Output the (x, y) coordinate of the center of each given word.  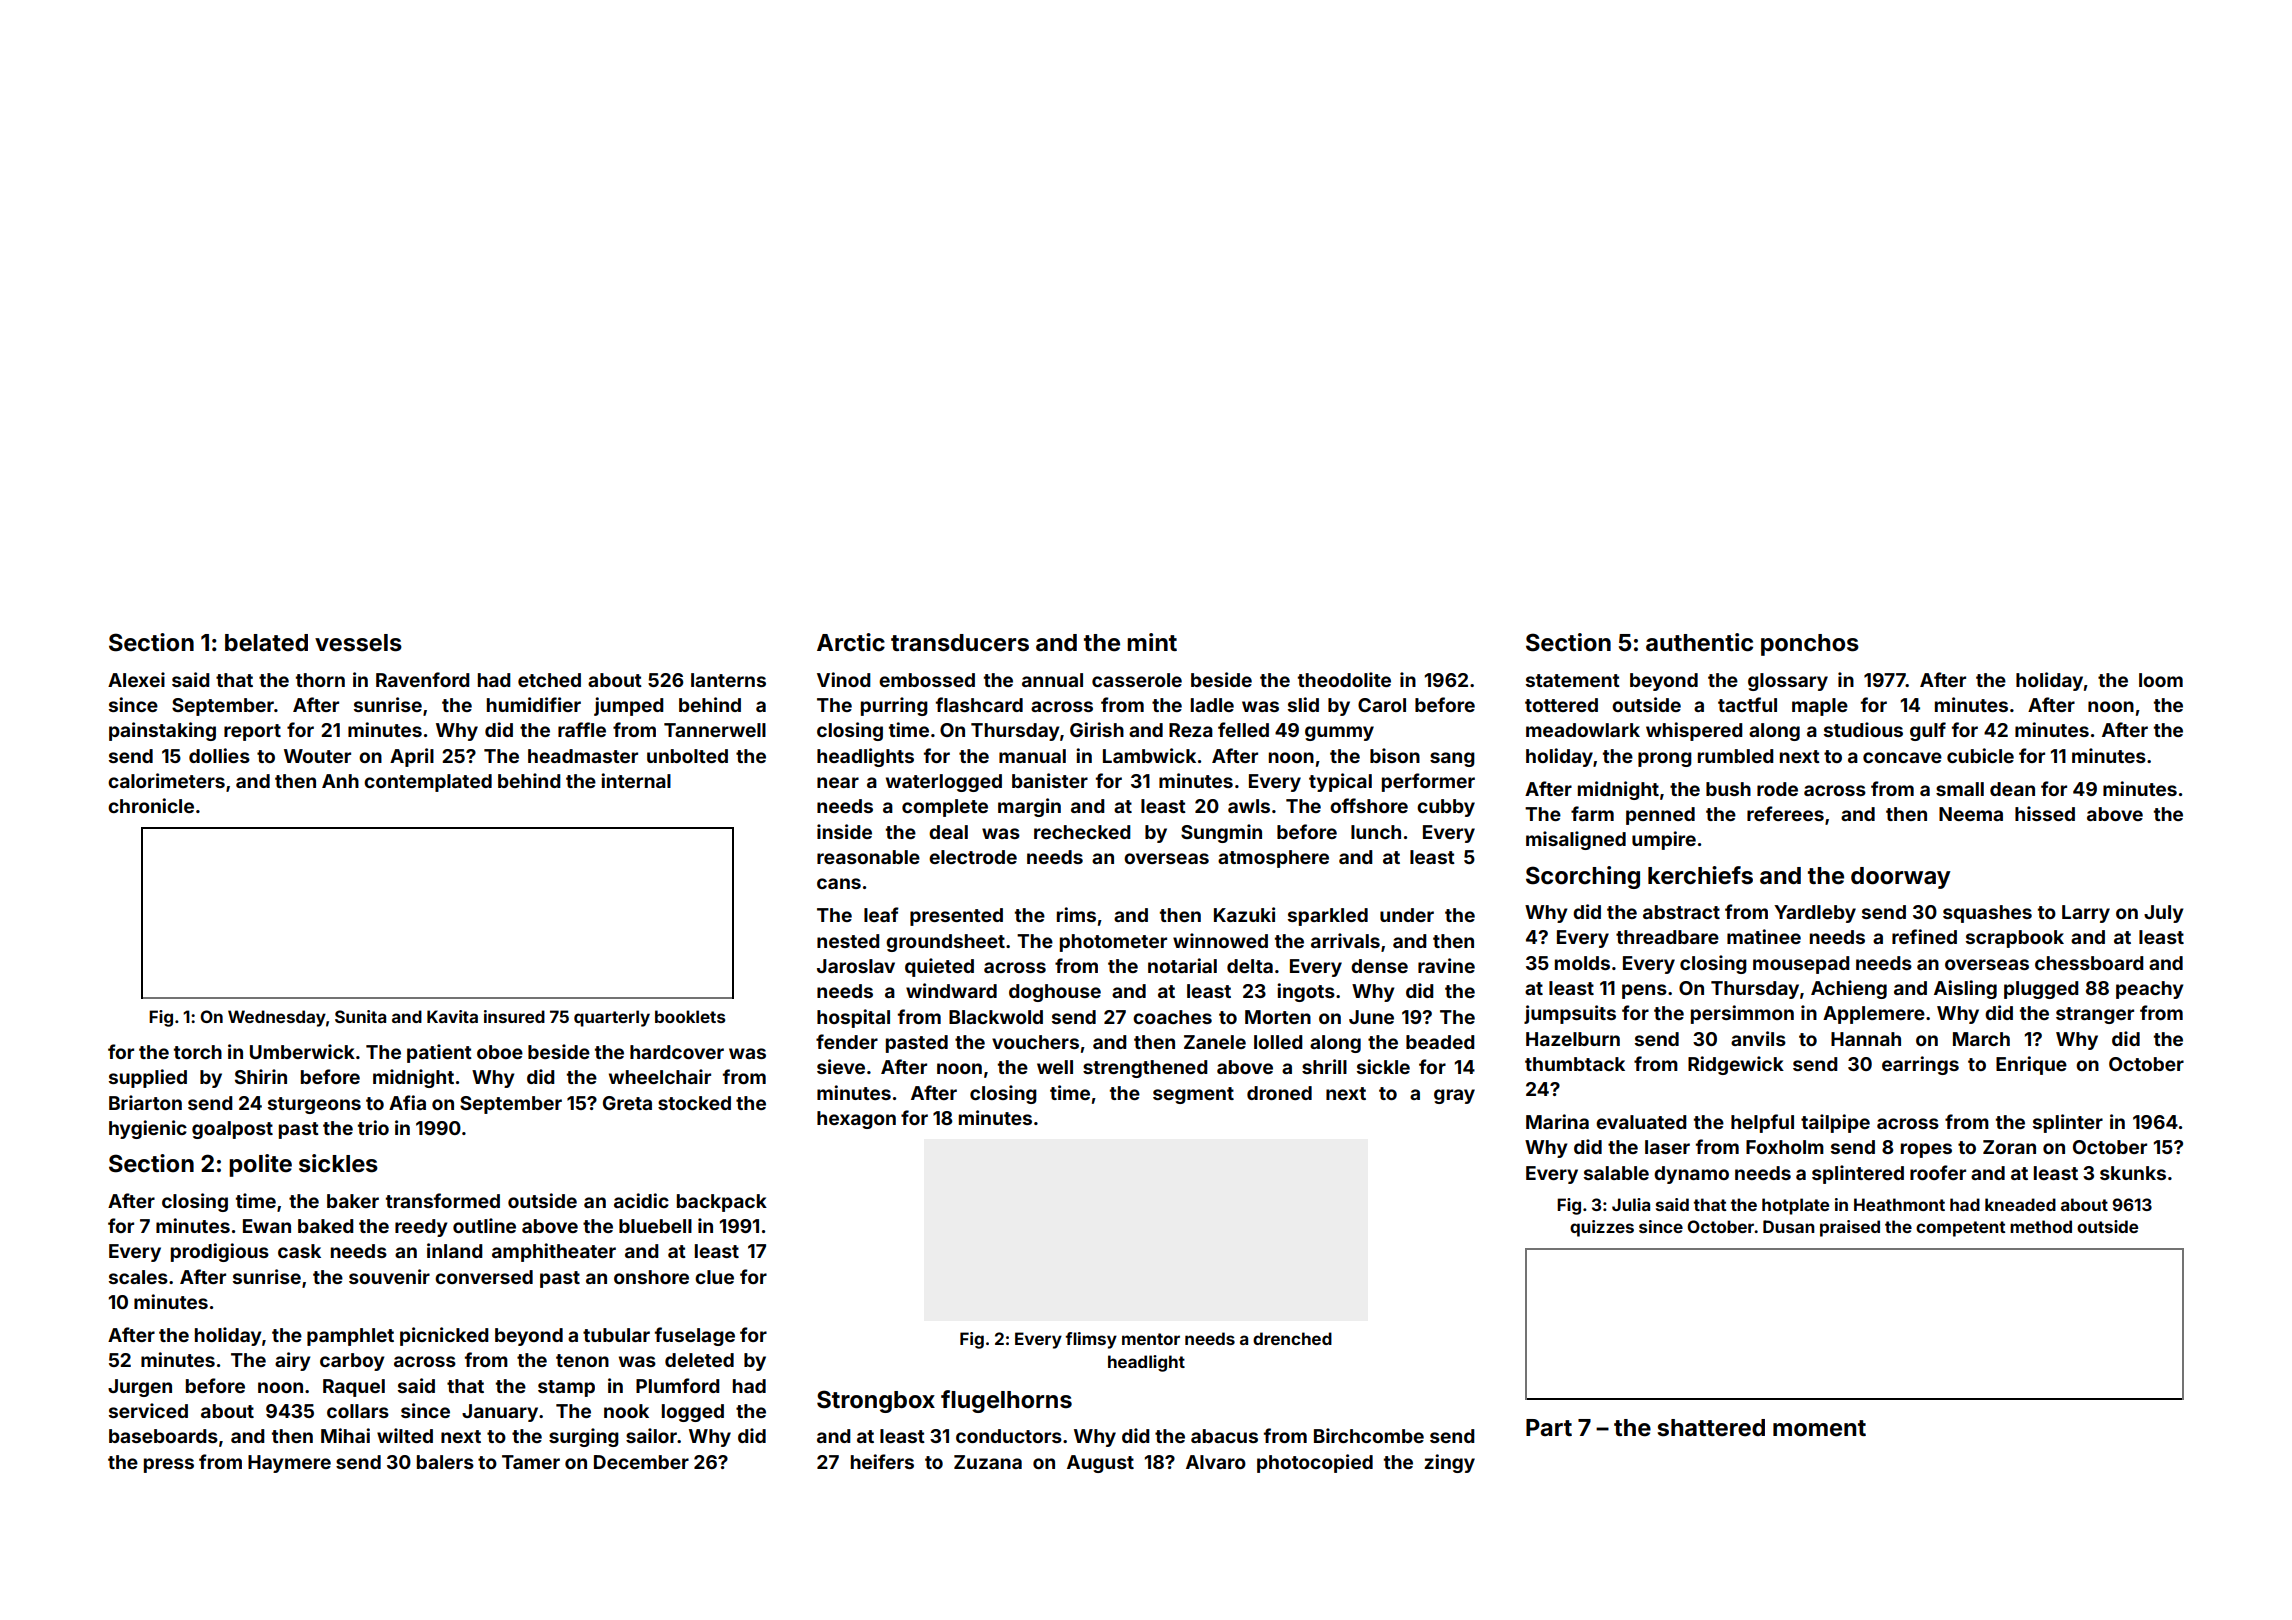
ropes (1926, 1150)
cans (839, 883)
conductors (1009, 1436)
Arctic (851, 642)
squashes (1987, 914)
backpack (722, 1203)
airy (293, 1361)
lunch (1376, 832)
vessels (358, 643)
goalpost (232, 1130)
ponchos (1810, 645)
